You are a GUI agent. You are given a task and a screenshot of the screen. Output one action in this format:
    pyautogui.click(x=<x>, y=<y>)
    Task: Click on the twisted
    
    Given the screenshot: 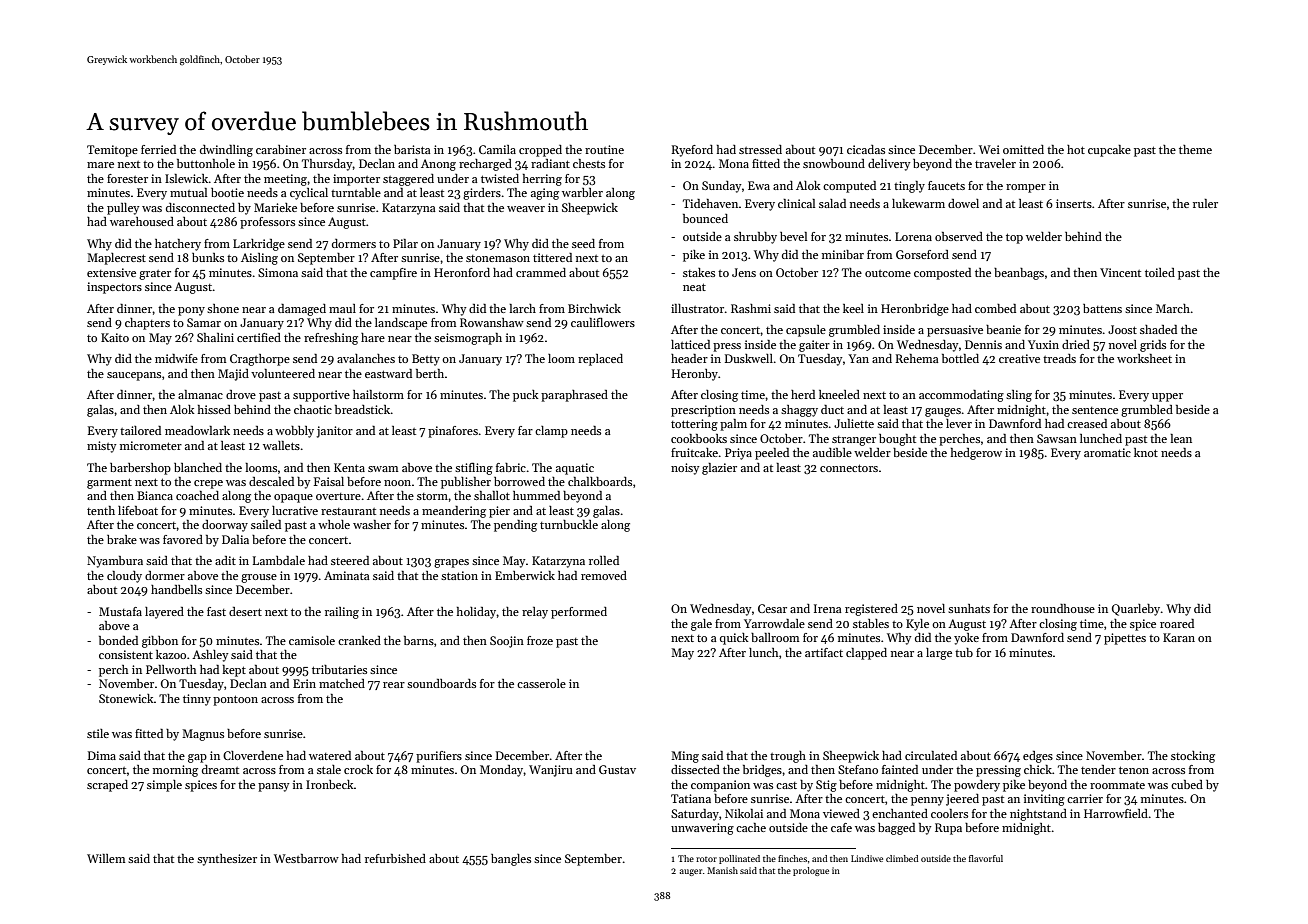 What is the action you would take?
    pyautogui.click(x=500, y=178)
